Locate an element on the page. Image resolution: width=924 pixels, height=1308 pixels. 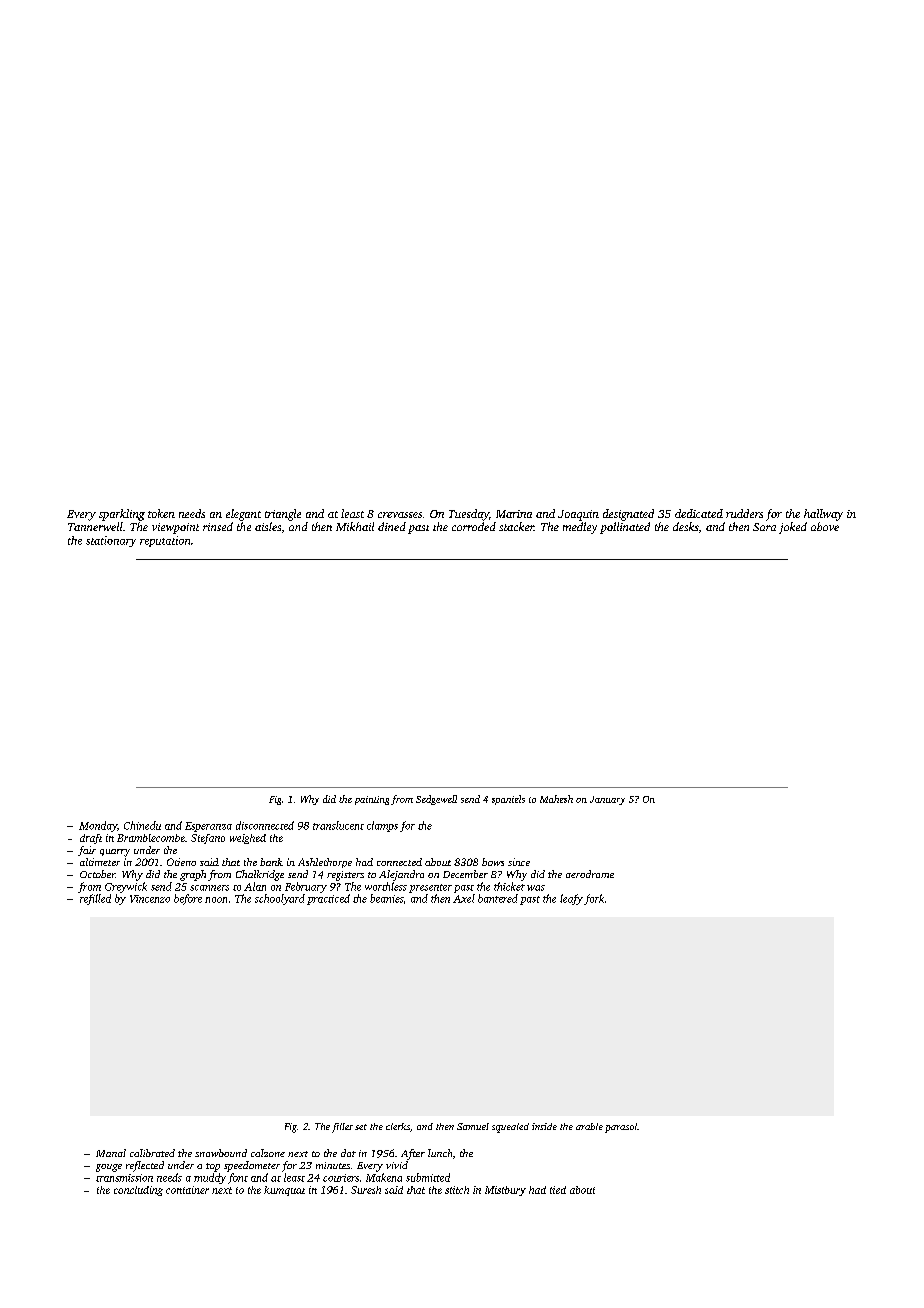
aerodrome is located at coordinates (590, 874).
